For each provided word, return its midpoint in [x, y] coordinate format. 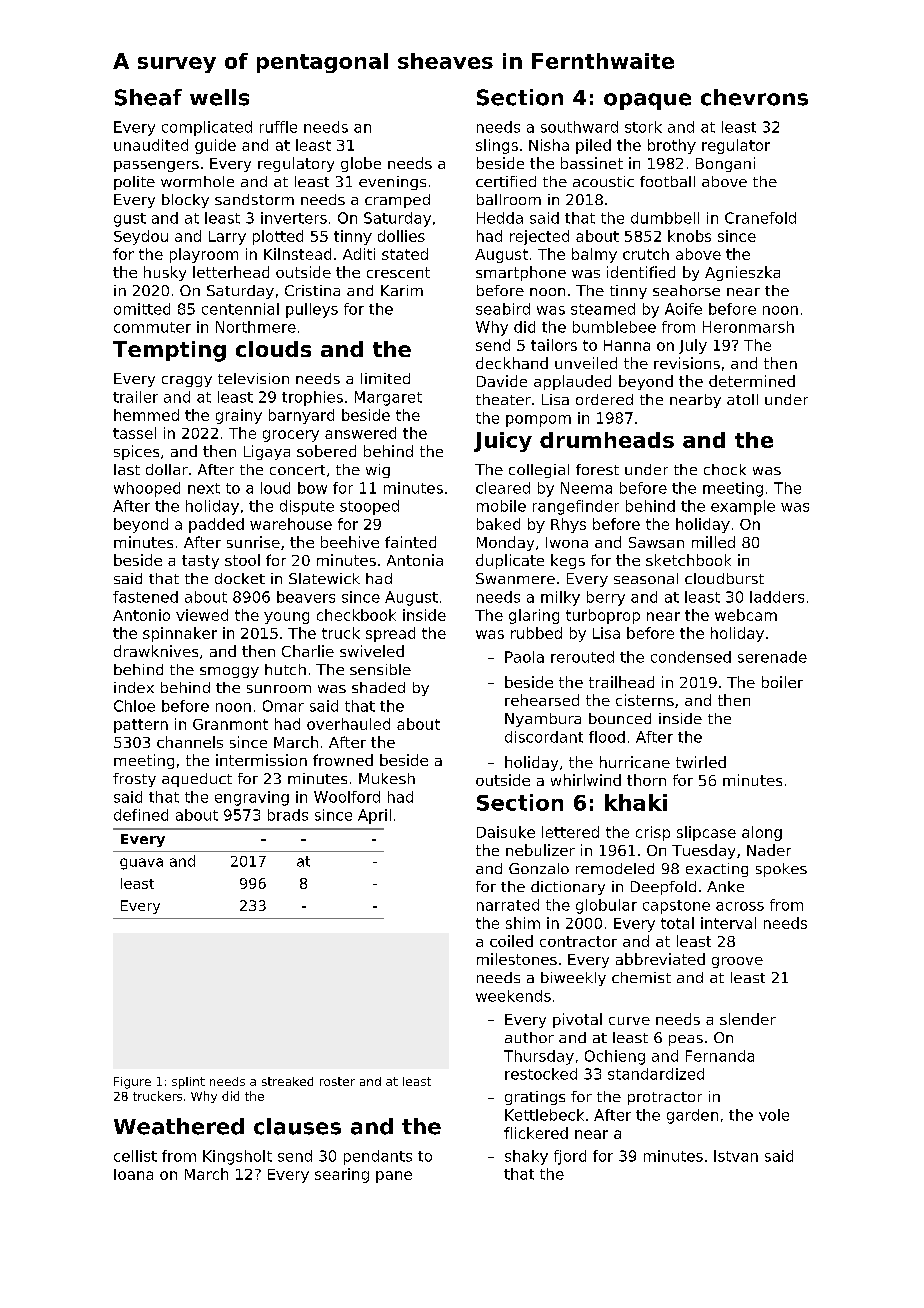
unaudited [151, 145]
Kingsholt [237, 1157]
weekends [513, 996]
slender [748, 1019]
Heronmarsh [748, 327]
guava [141, 864]
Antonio [141, 615]
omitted [142, 309]
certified [506, 181]
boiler [782, 682]
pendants [378, 1157]
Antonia [415, 560]
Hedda [500, 218]
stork [643, 127]
